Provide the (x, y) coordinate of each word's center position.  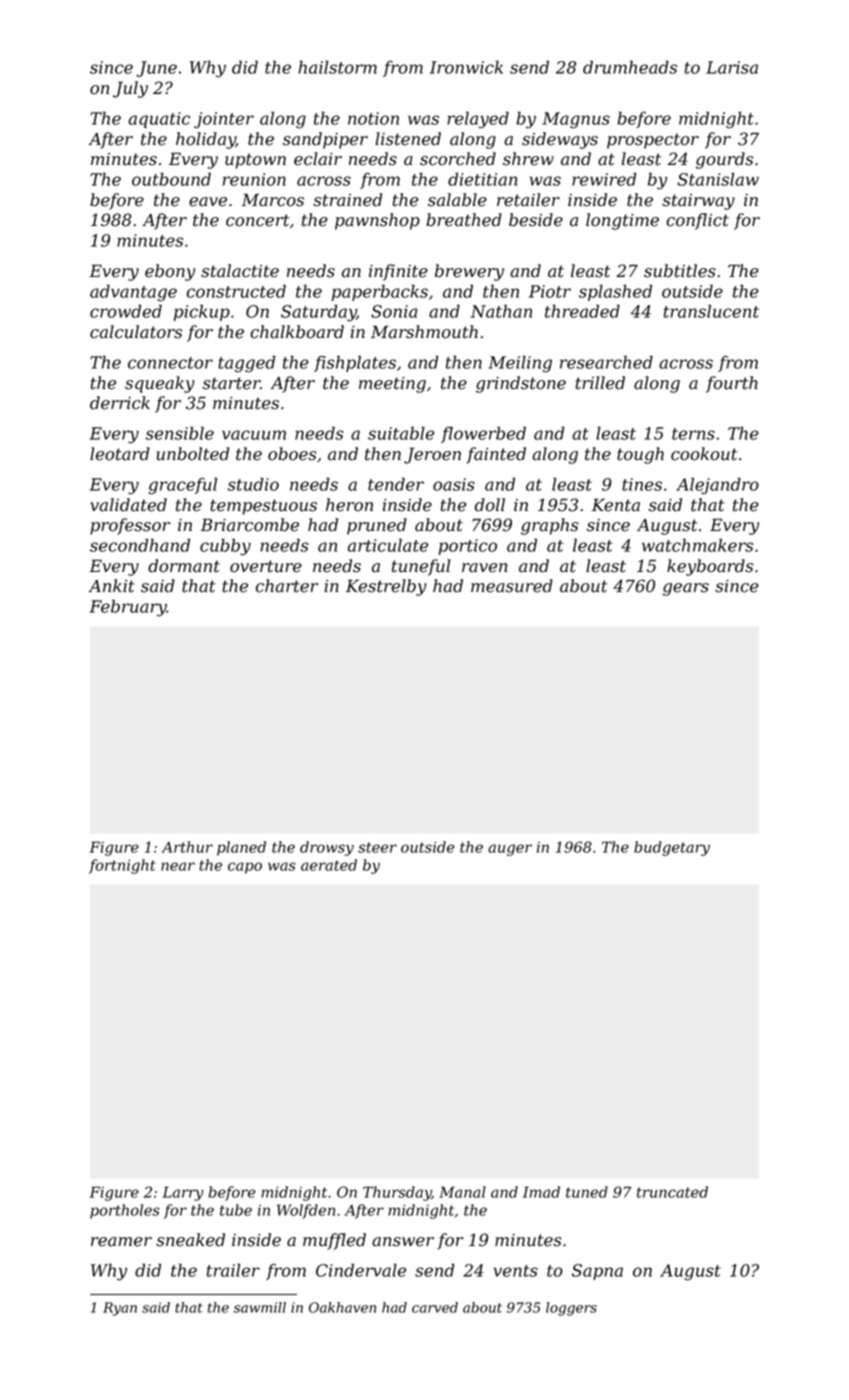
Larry (183, 1193)
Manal (462, 1192)
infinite (398, 272)
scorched (458, 159)
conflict (697, 221)
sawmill (260, 1307)
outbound (171, 179)
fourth (732, 384)
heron (349, 505)
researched (606, 362)
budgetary (672, 848)
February (128, 608)
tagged (247, 364)
